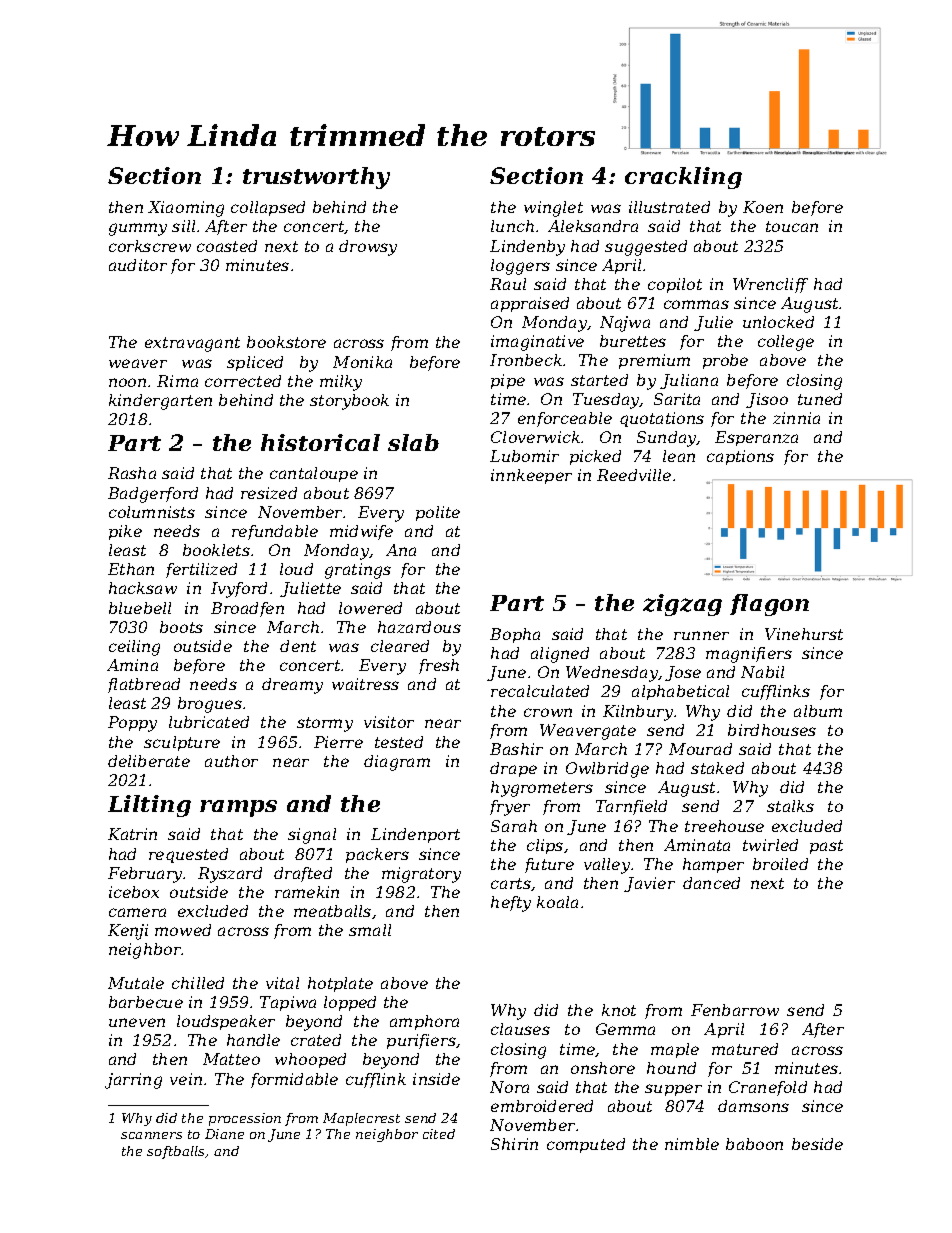 This screenshot has width=952, height=1233. Describe the element at coordinates (531, 476) in the screenshot. I see `innkeeper` at that location.
